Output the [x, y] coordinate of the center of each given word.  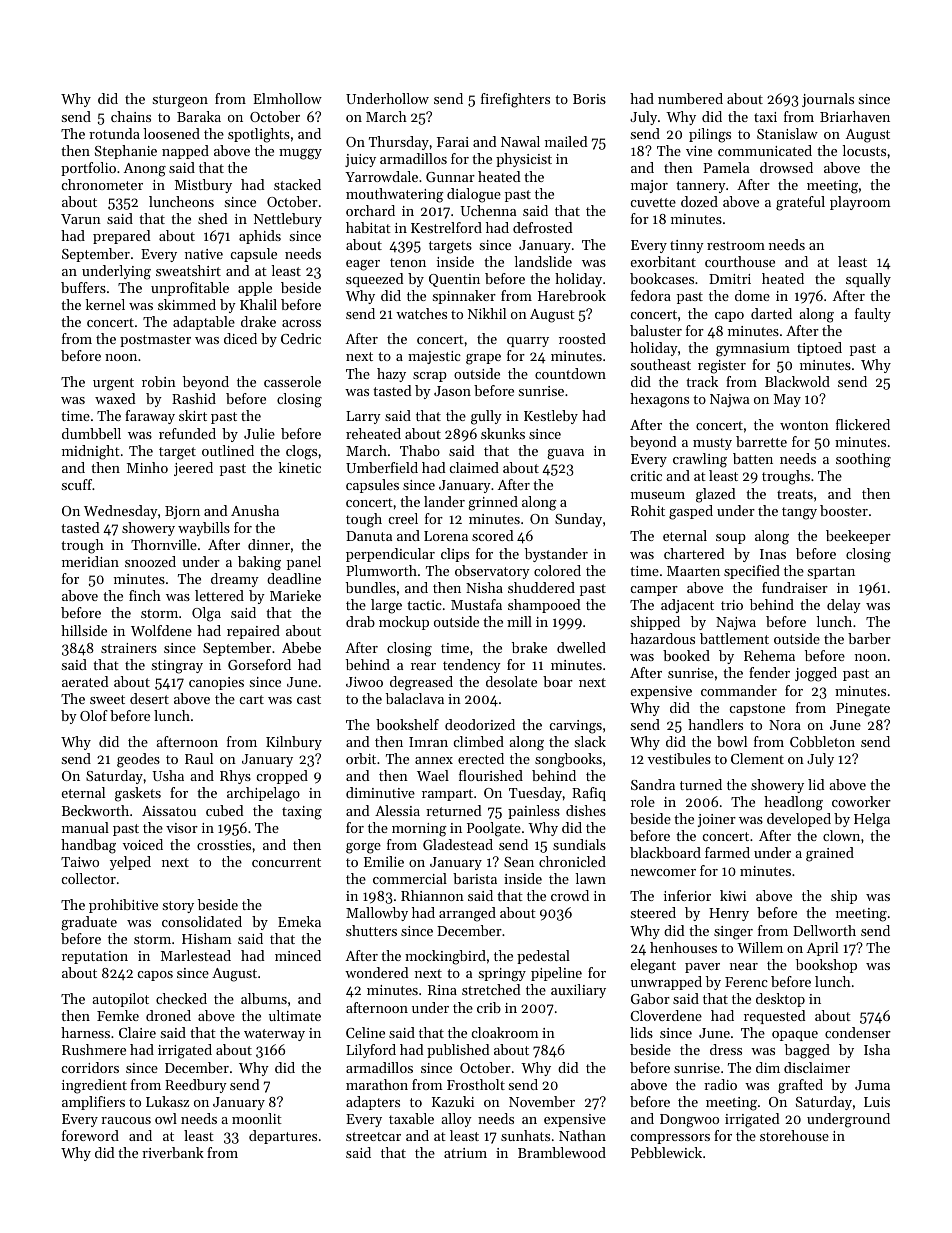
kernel [105, 304]
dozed [699, 201]
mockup [404, 623]
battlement [734, 638]
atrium [465, 1153]
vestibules [679, 758]
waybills [204, 529]
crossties [224, 845]
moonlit [257, 1118]
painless [534, 812]
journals [828, 100]
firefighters [515, 100]
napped [185, 152]
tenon [408, 262]
